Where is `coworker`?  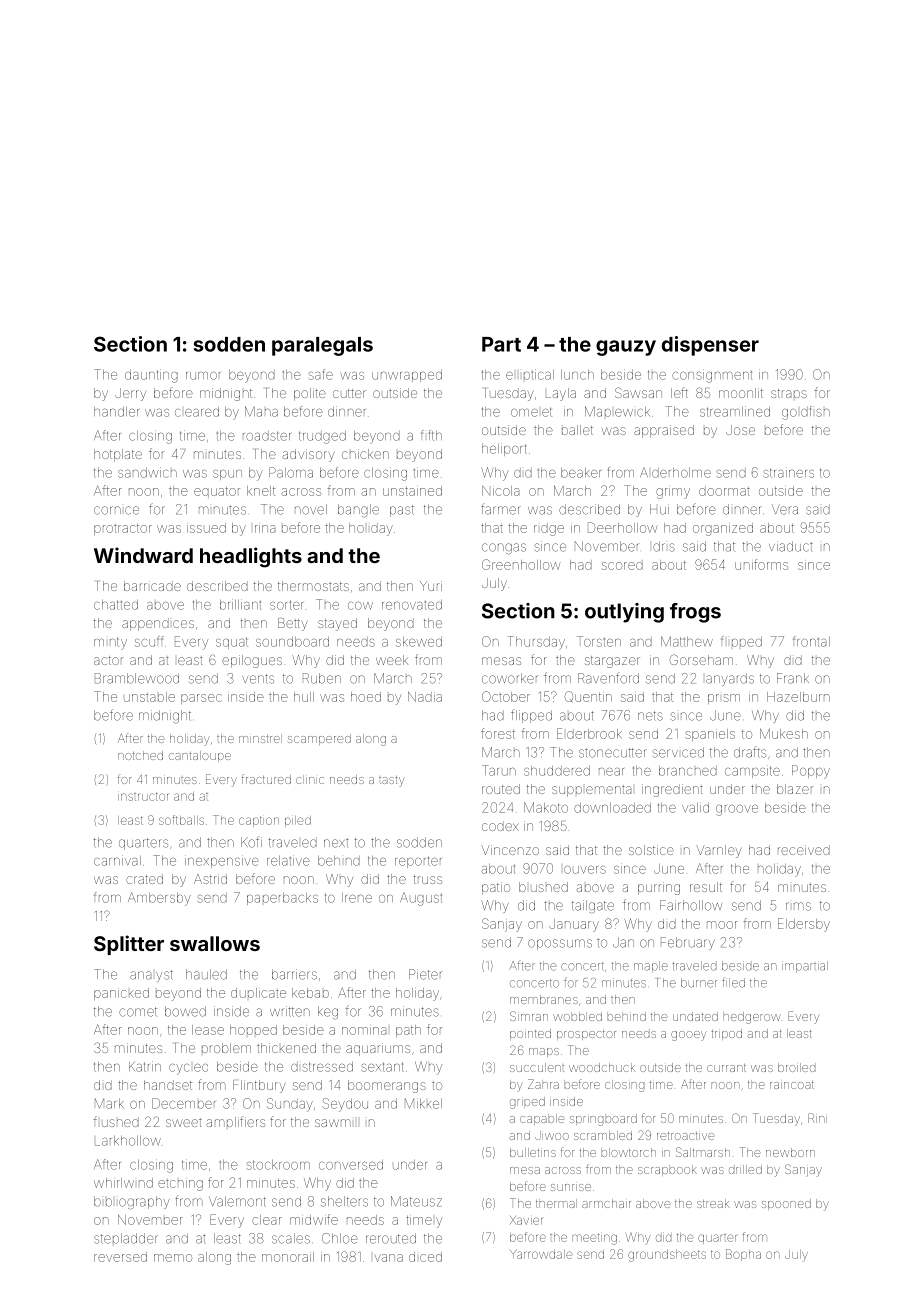
coworker is located at coordinates (510, 678).
